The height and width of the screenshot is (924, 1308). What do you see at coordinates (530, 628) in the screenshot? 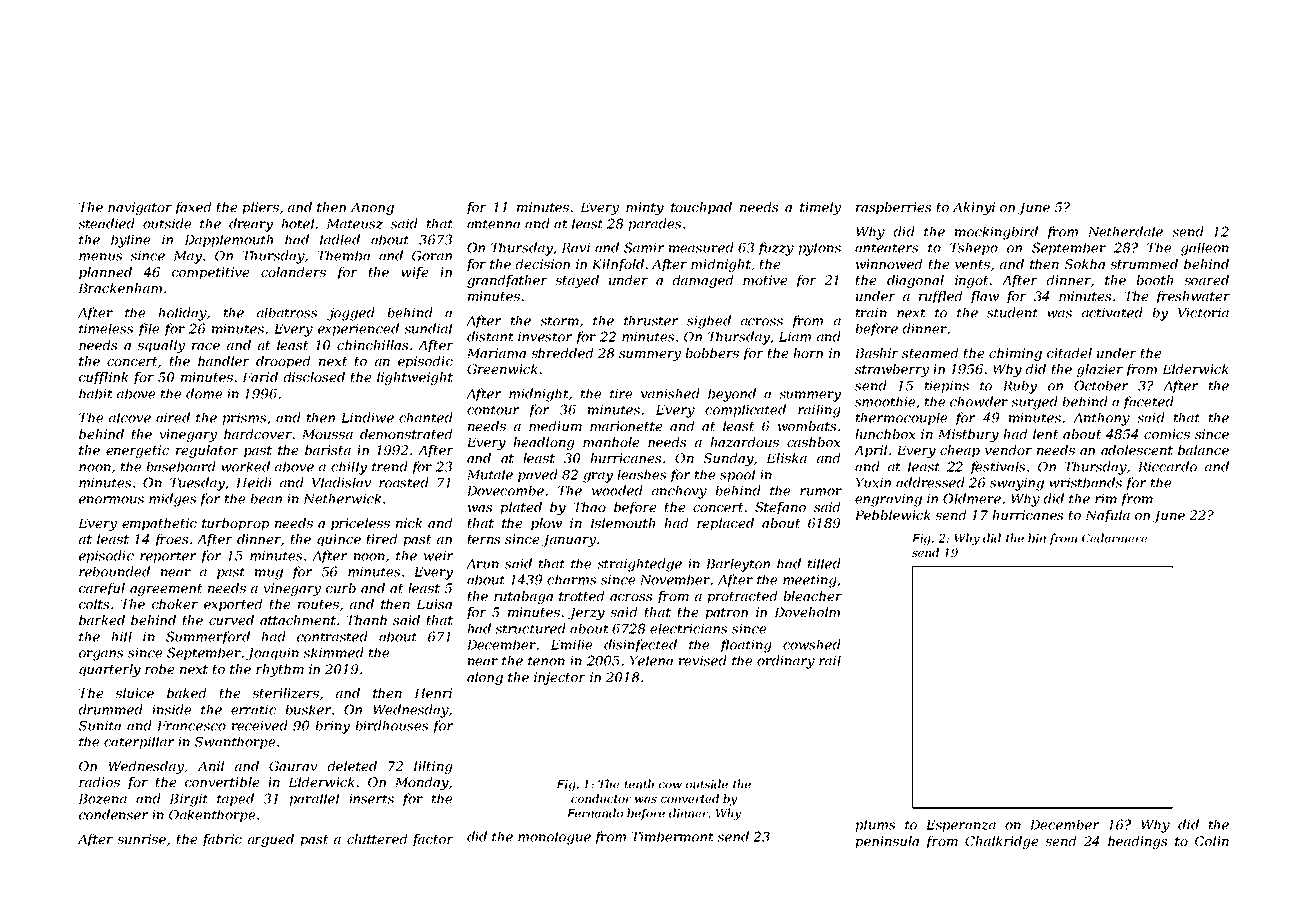
I see `structured` at bounding box center [530, 628].
